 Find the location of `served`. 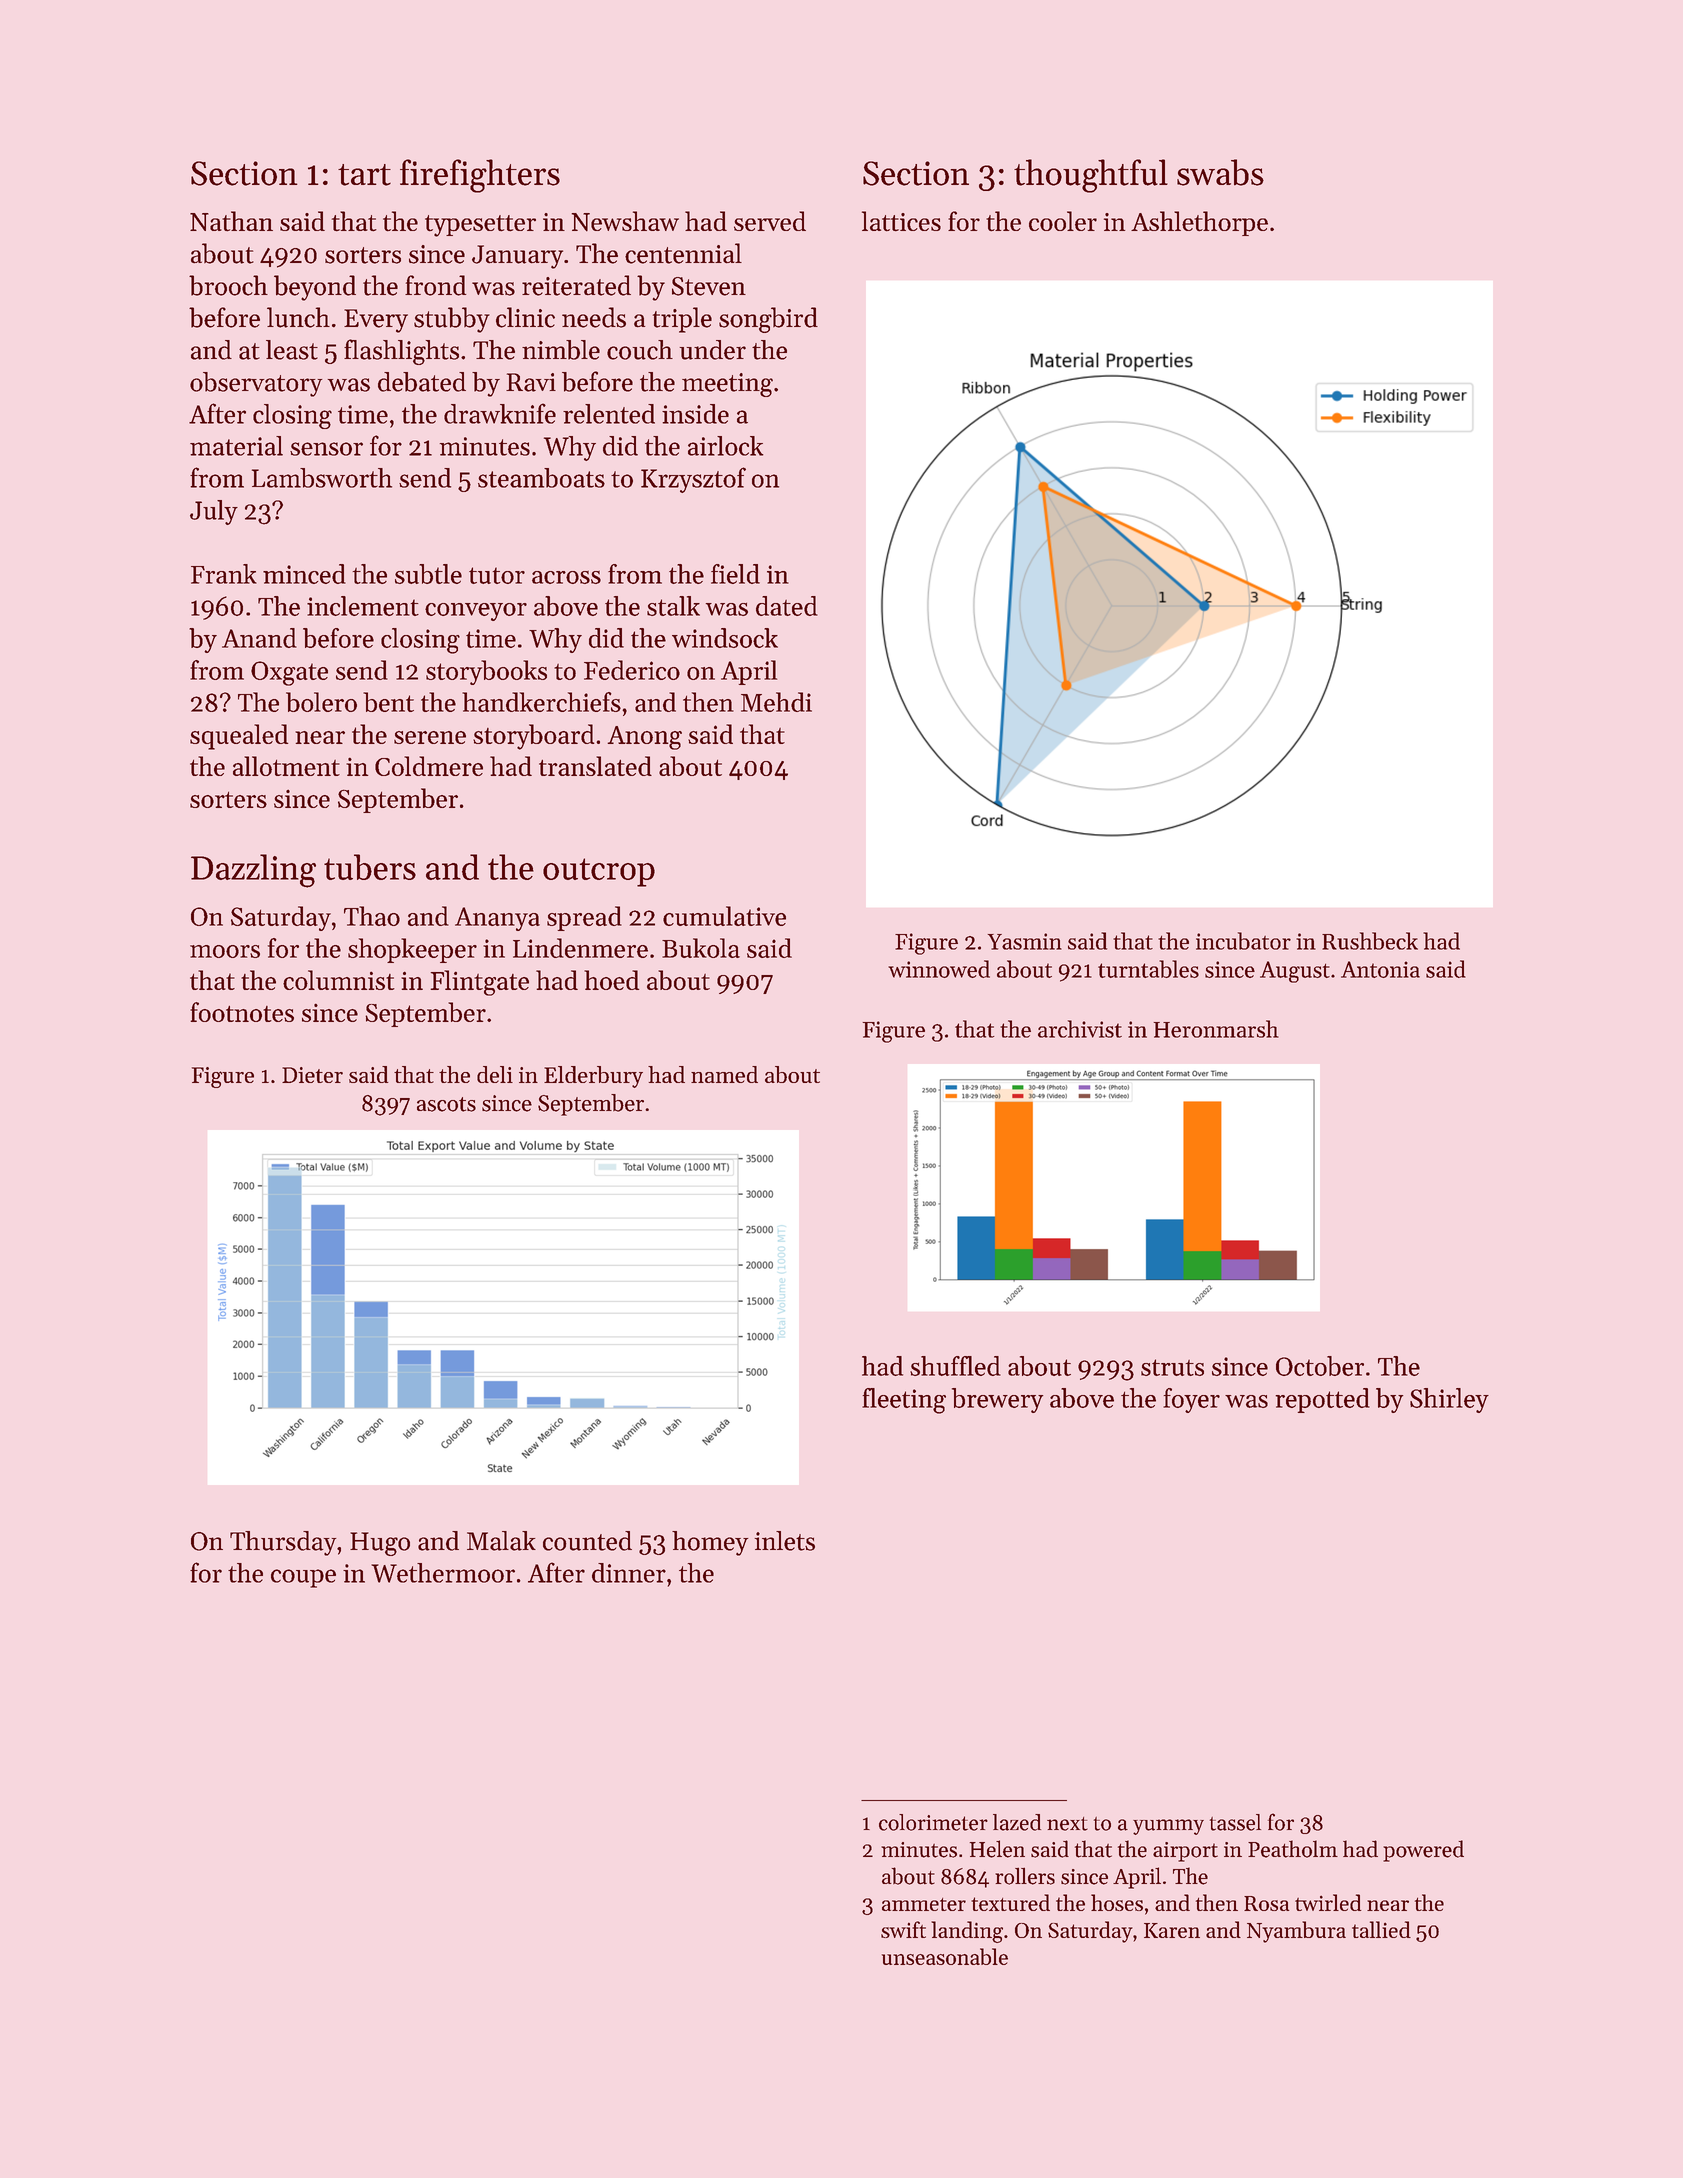

served is located at coordinates (770, 221).
